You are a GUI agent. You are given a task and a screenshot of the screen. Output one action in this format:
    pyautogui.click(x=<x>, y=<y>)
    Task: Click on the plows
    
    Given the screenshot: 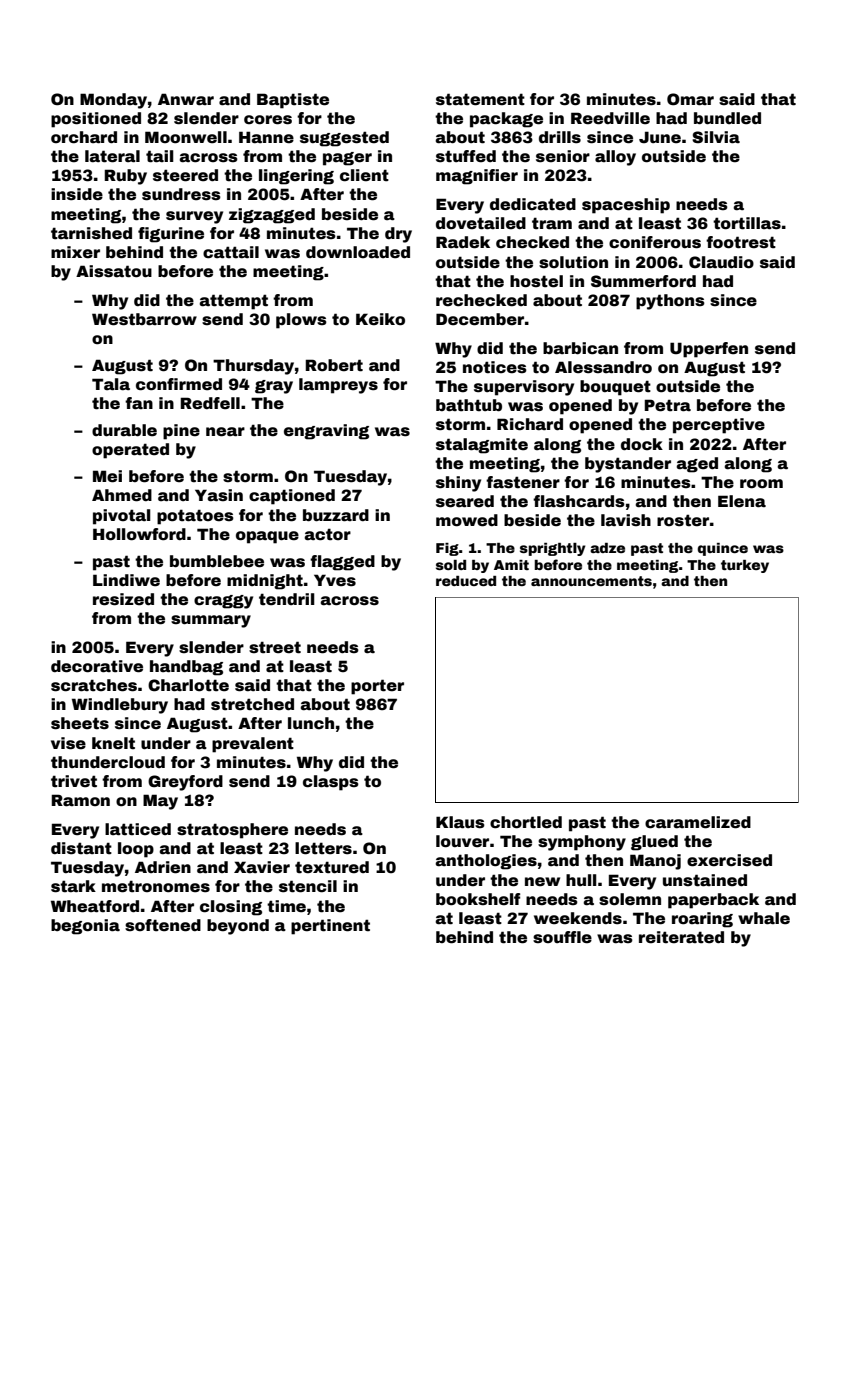 What is the action you would take?
    pyautogui.click(x=301, y=321)
